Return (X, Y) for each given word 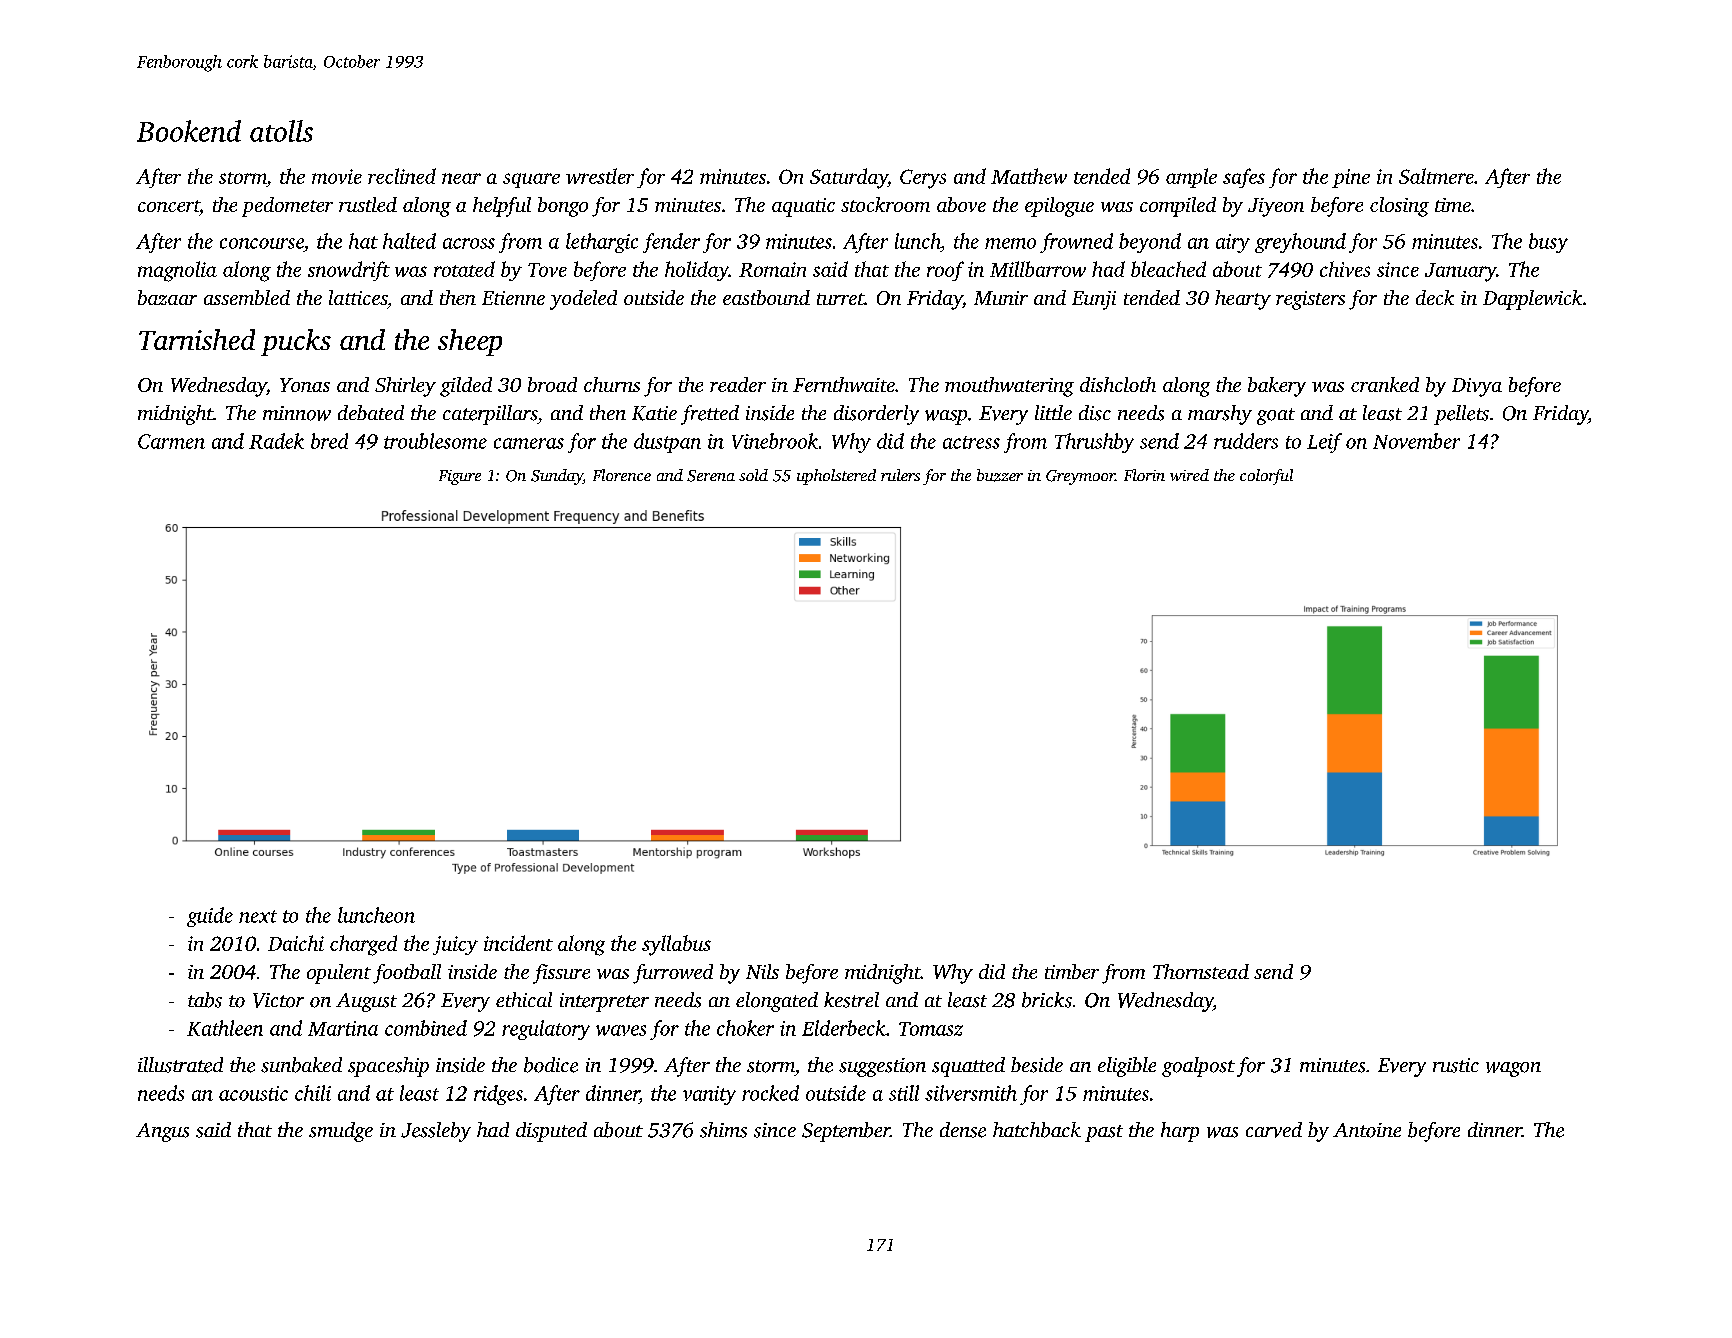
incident (518, 943)
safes (1244, 178)
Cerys (923, 179)
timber (1072, 971)
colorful (1266, 477)
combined (426, 1028)
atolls (281, 131)
